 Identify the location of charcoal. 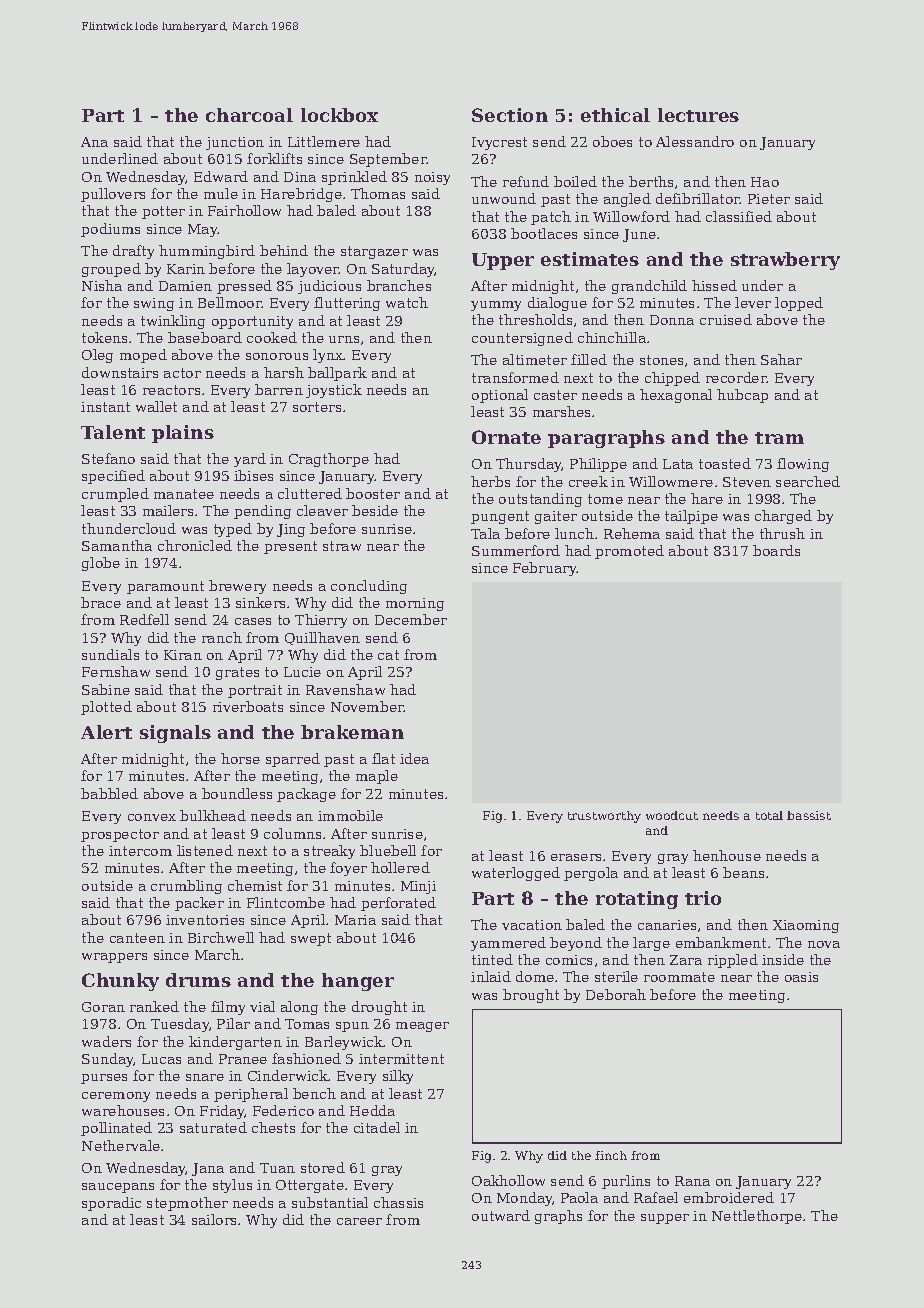
(249, 115).
